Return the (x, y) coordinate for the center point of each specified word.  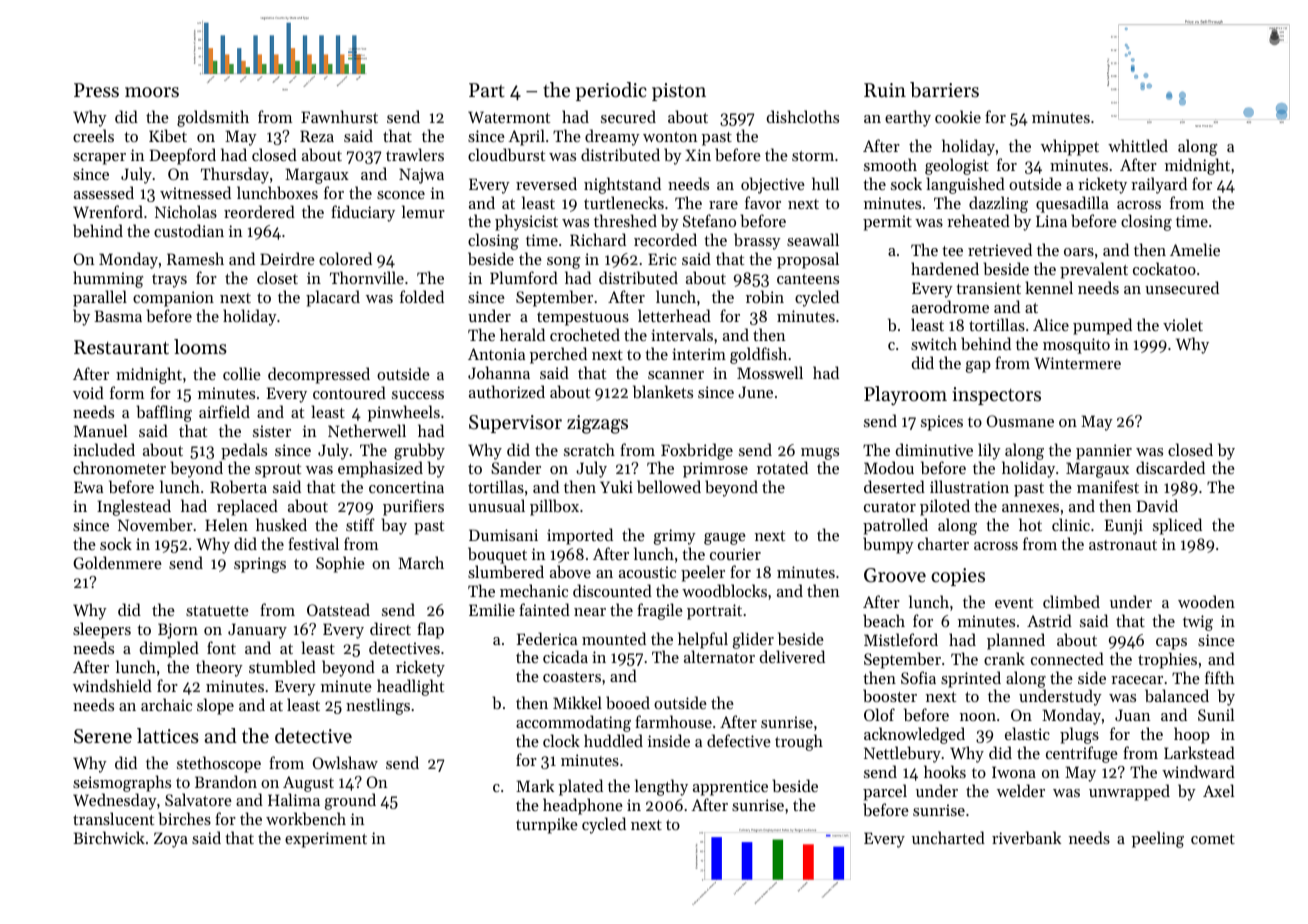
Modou (889, 467)
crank (1004, 658)
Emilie (492, 609)
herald (522, 334)
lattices (168, 736)
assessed (104, 192)
